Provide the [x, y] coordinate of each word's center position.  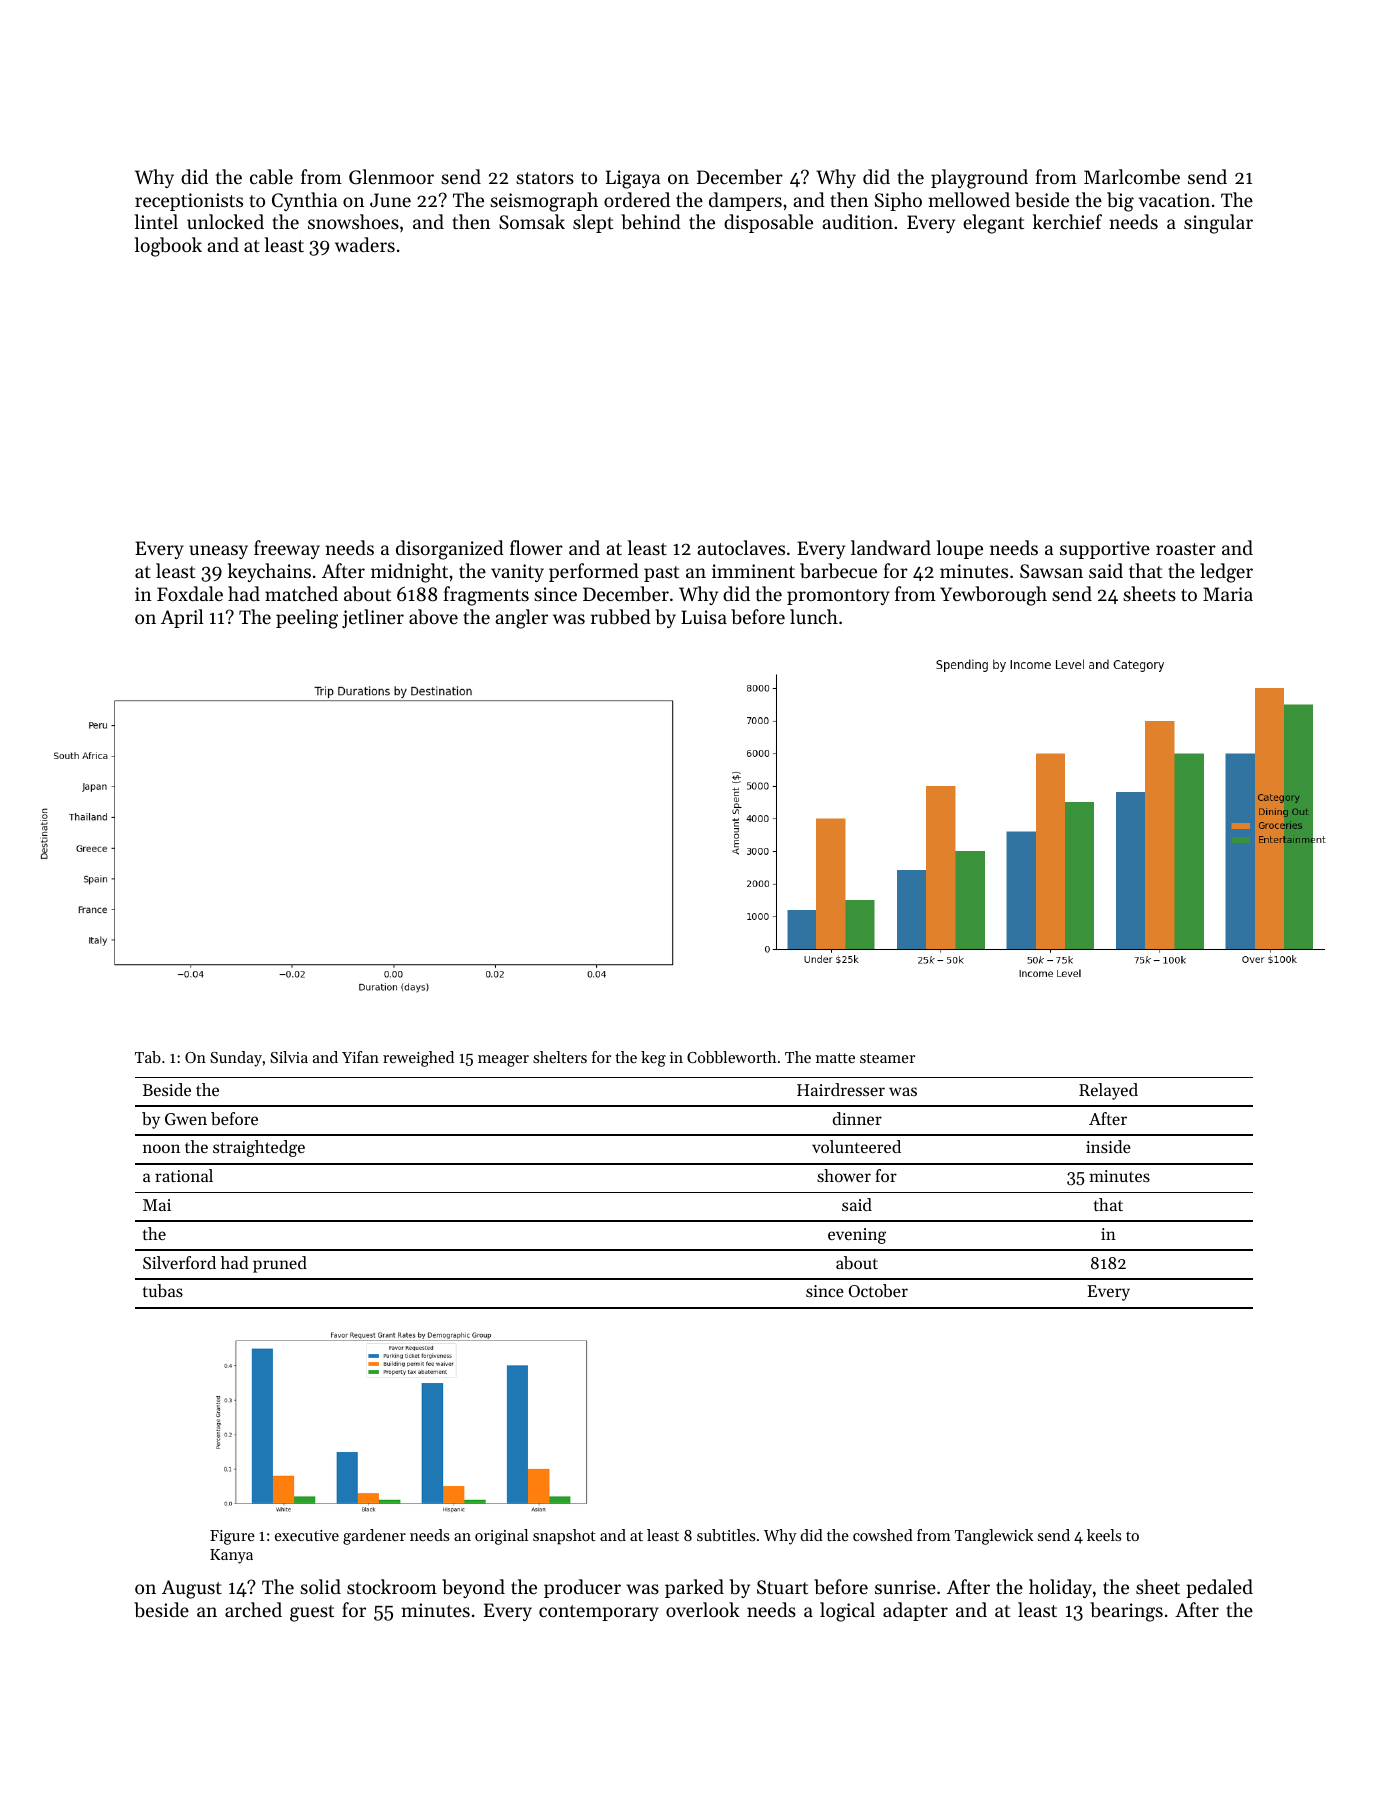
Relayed [1108, 1091]
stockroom [392, 1586]
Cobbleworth [731, 1057]
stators [545, 178]
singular [1218, 224]
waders [365, 244]
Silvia [289, 1057]
